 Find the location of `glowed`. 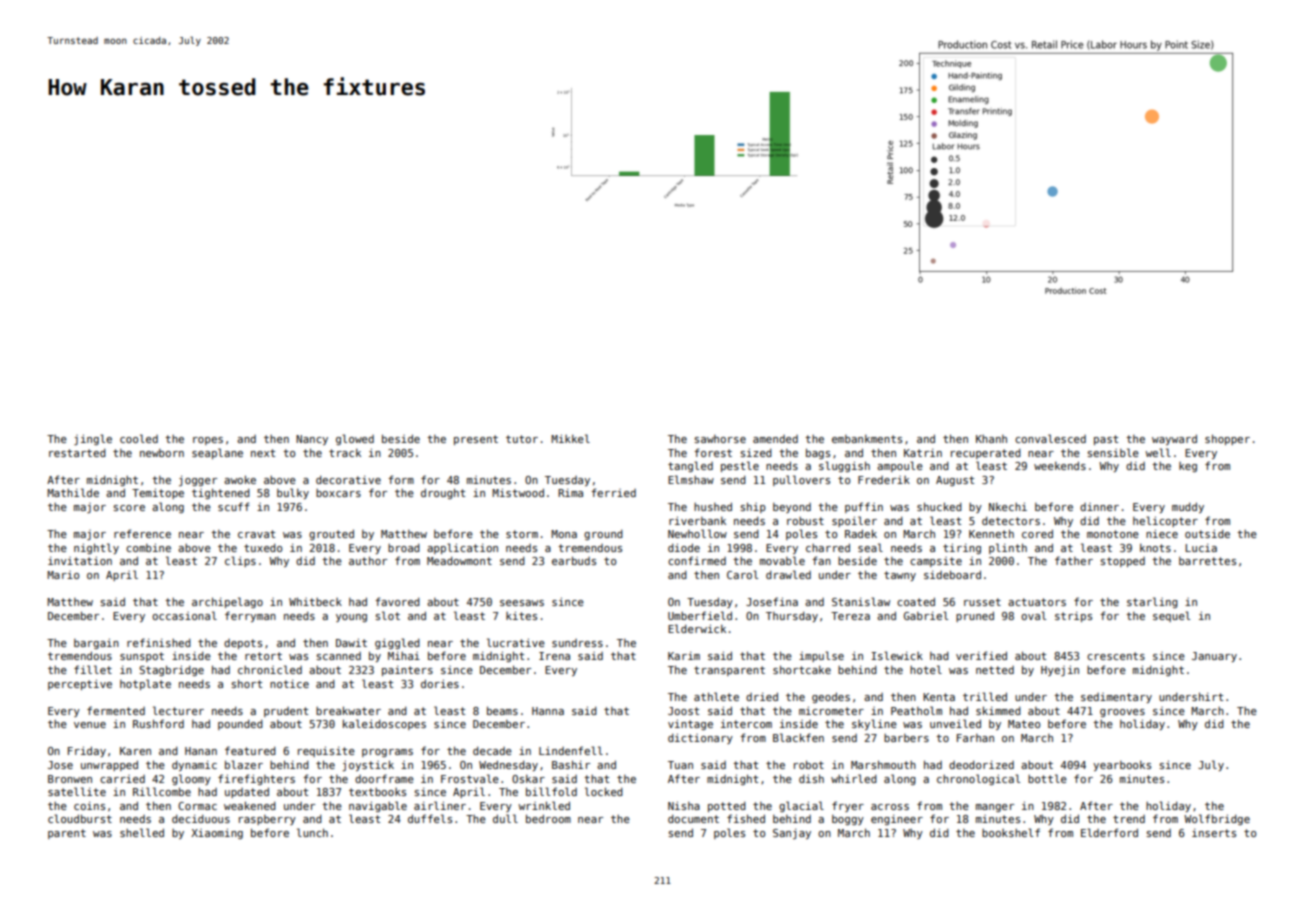

glowed is located at coordinates (355, 439).
